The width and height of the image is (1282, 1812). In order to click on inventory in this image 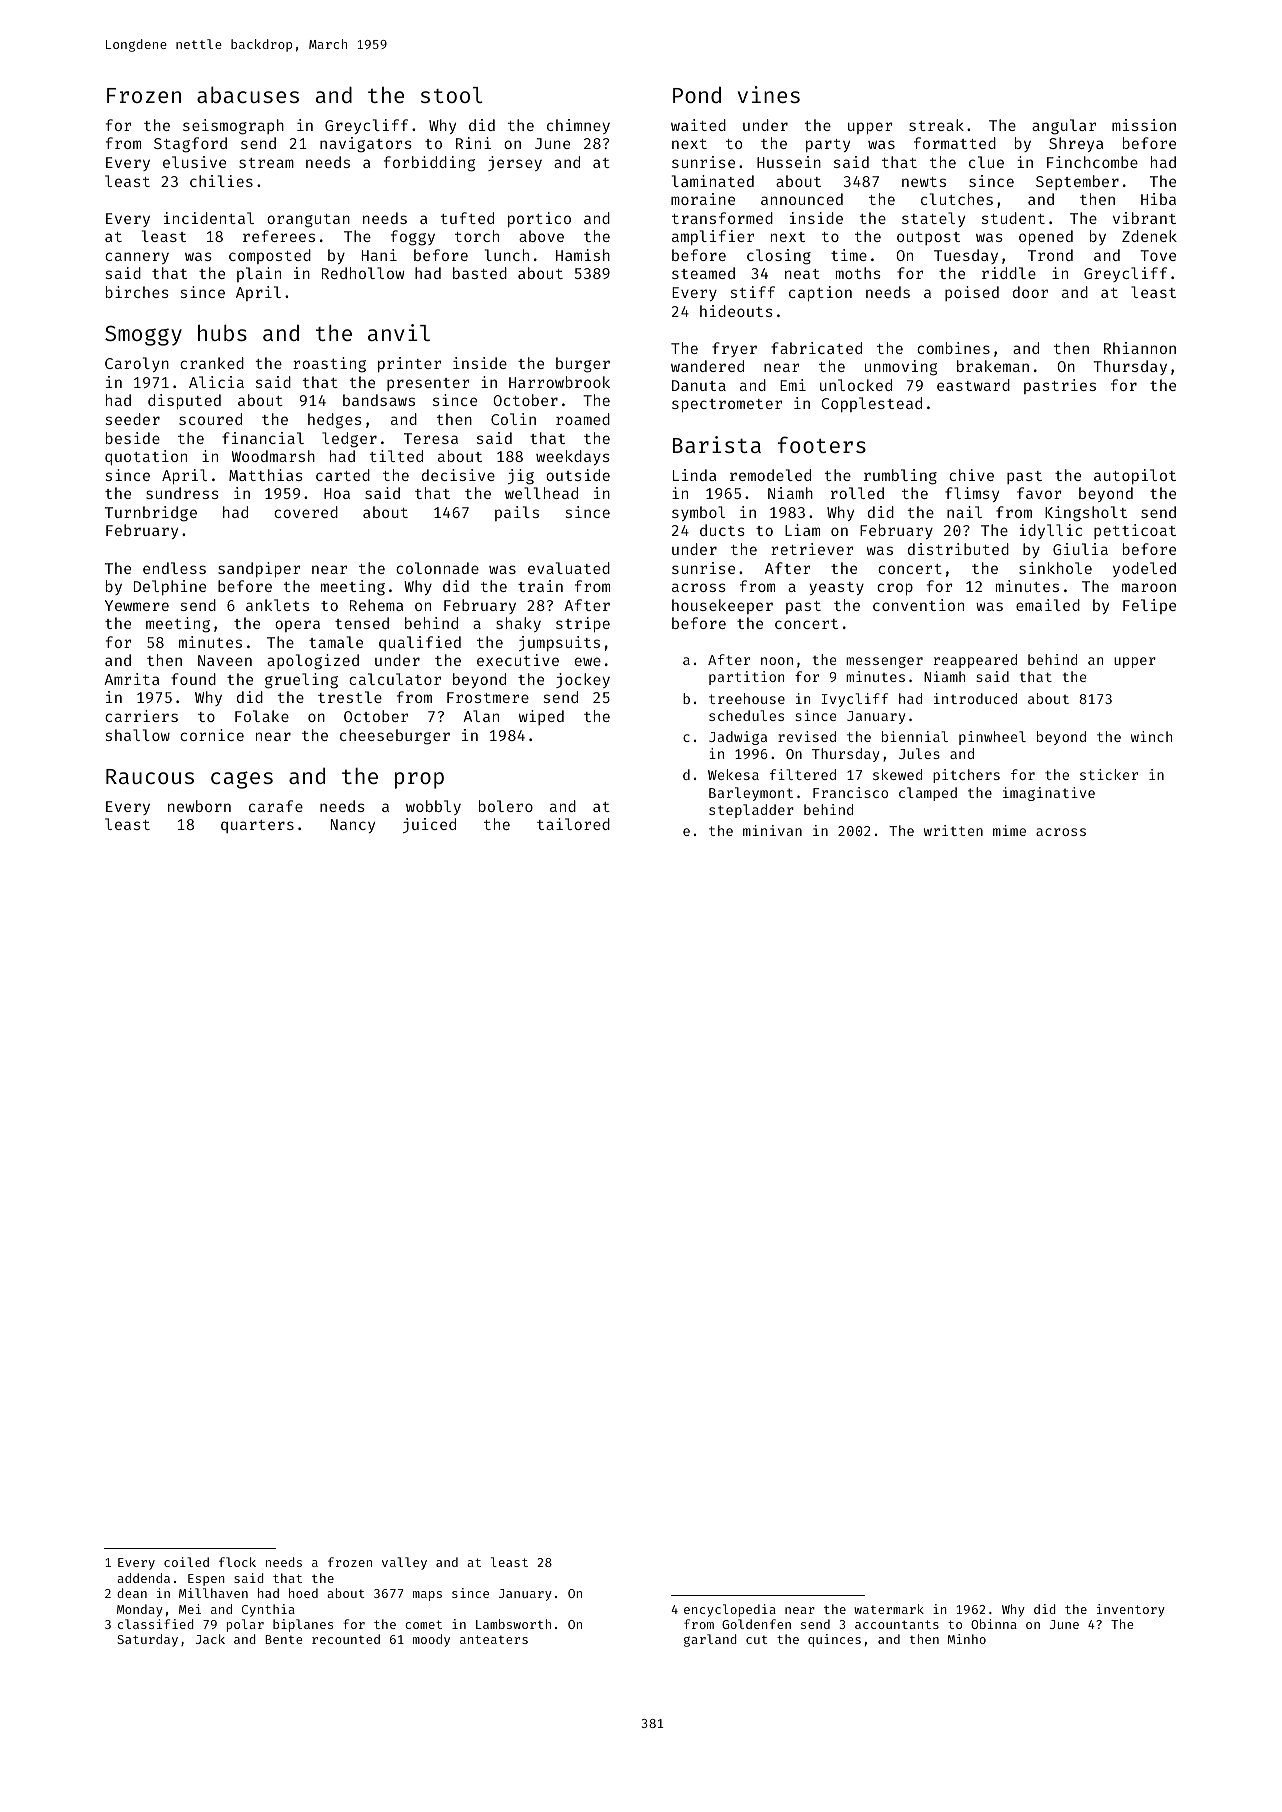, I will do `click(1131, 1610)`.
